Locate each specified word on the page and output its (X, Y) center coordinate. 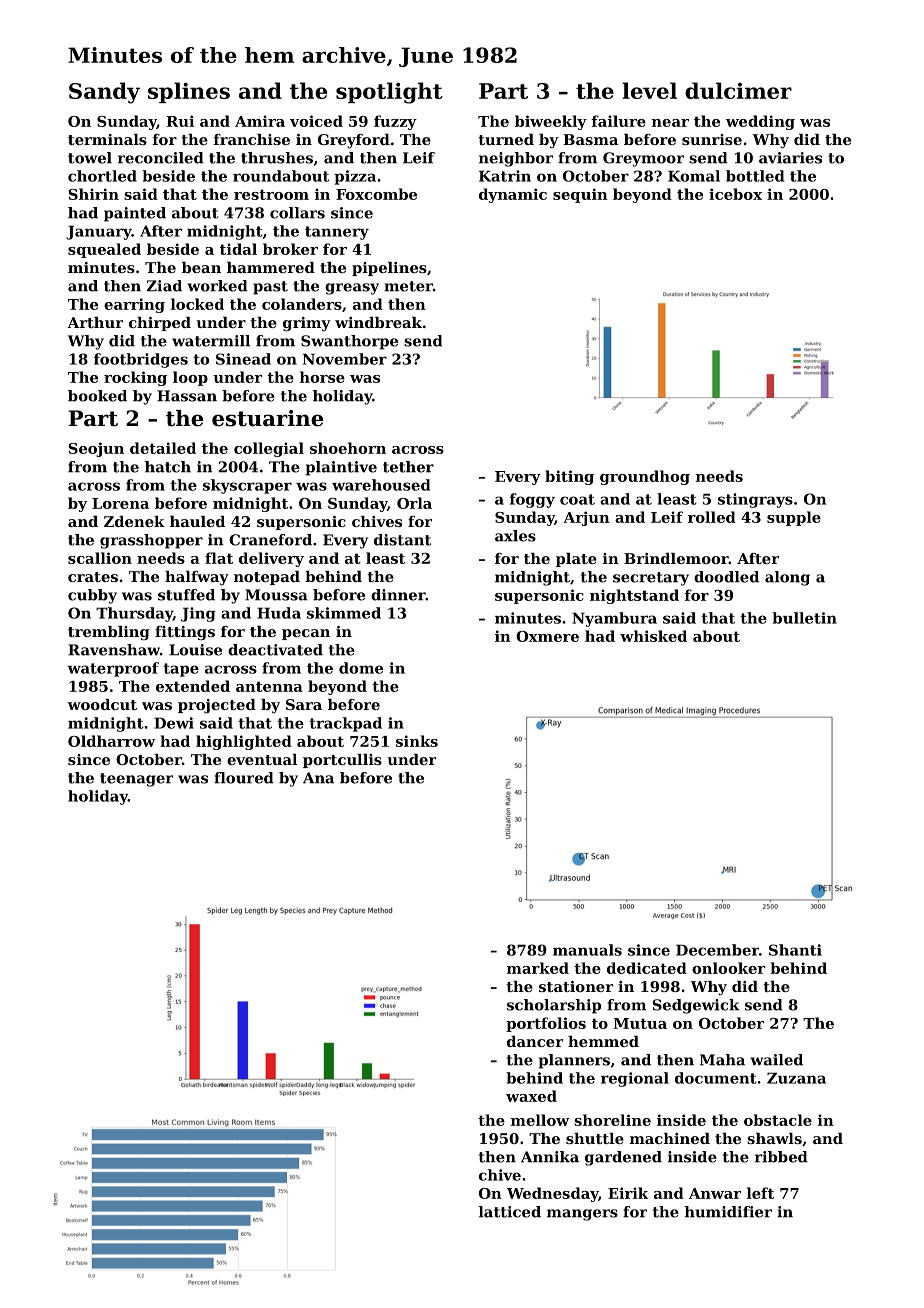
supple (794, 518)
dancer (535, 1041)
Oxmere (547, 636)
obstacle (778, 1120)
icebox (735, 194)
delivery (271, 559)
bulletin (804, 618)
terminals (107, 139)
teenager (136, 780)
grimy (307, 324)
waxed (531, 1096)
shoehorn (348, 448)
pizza (355, 177)
